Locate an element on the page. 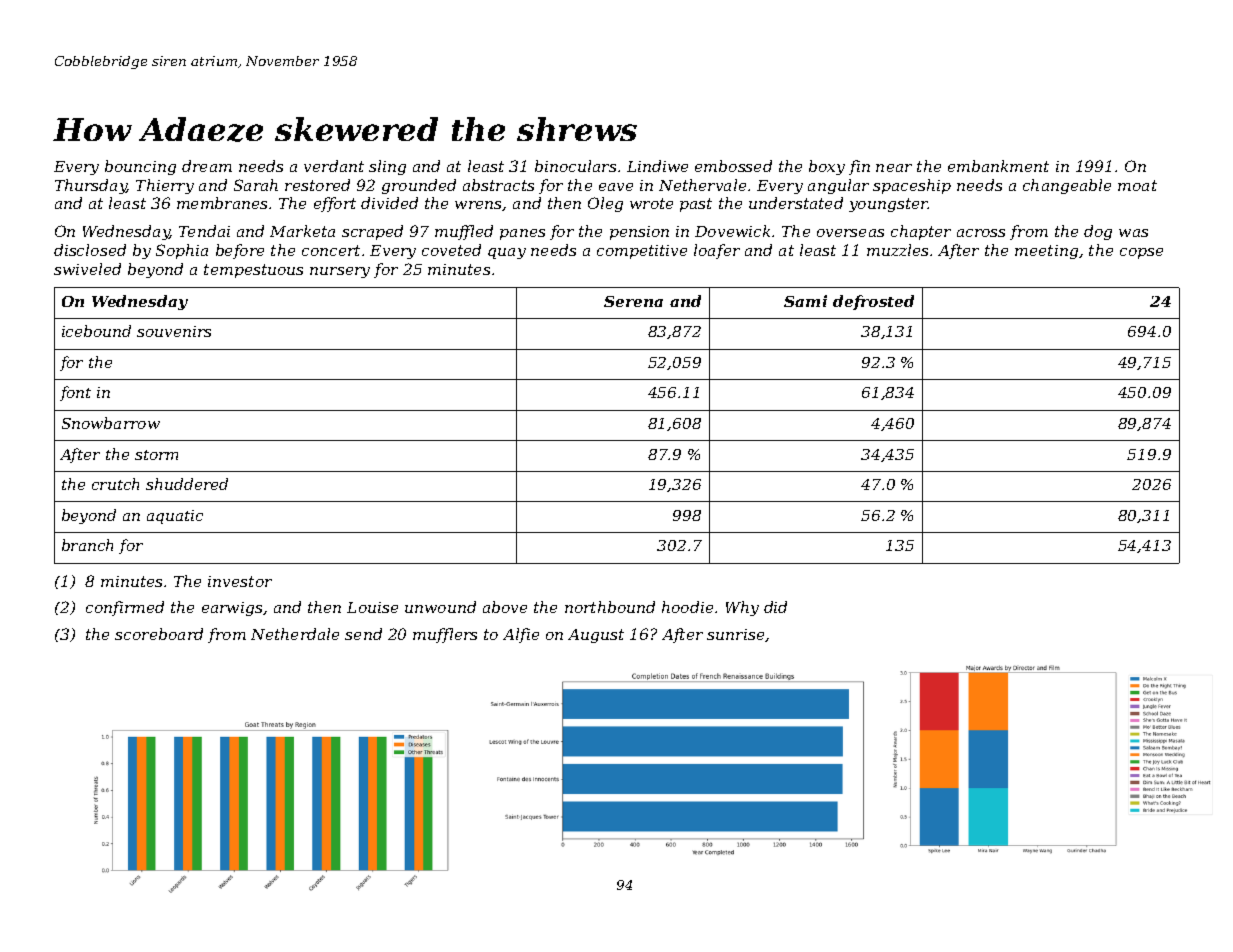  bouncing is located at coordinates (140, 167).
